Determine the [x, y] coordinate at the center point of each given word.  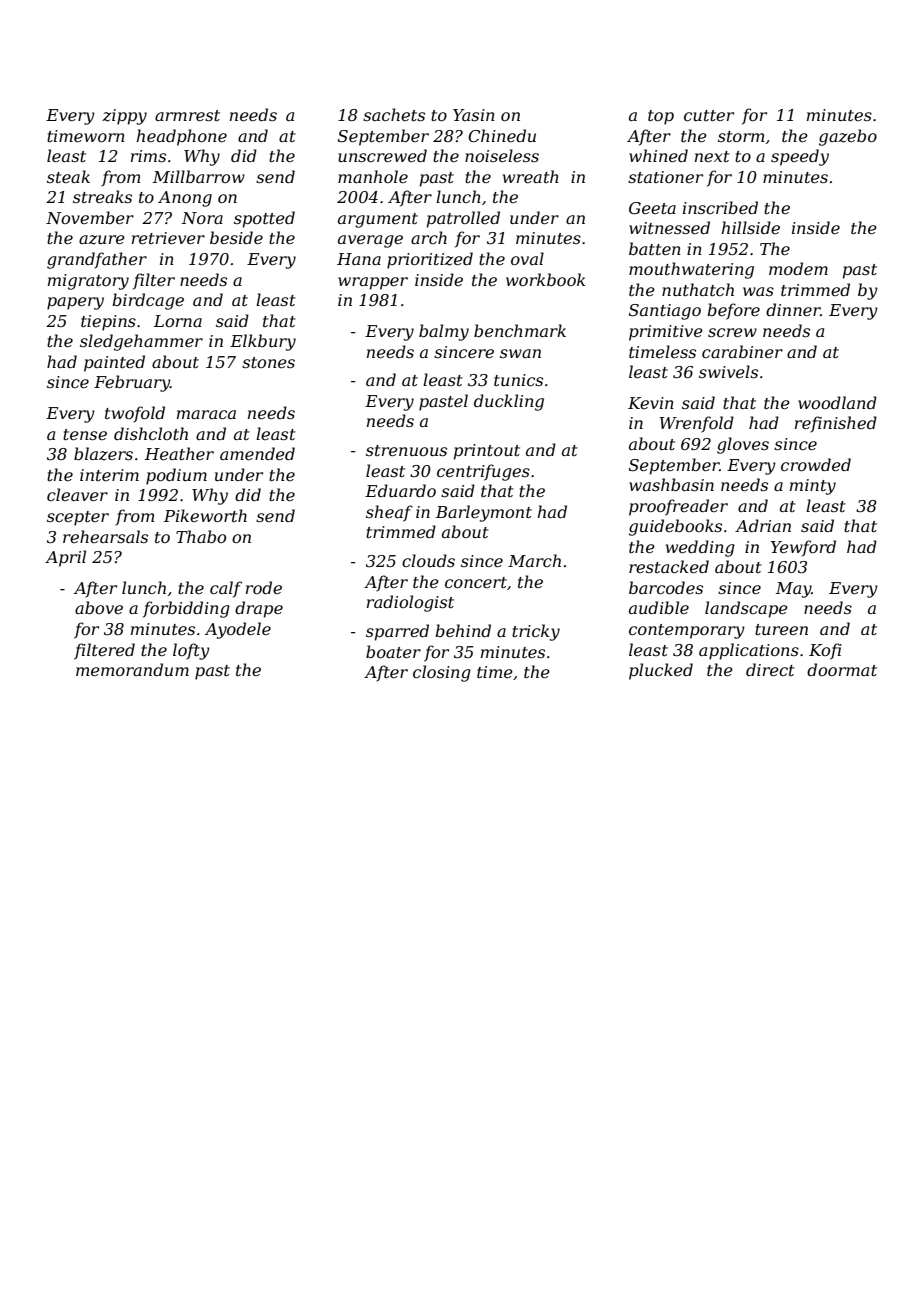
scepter [78, 518]
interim [109, 475]
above [99, 607]
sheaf [389, 513]
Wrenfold [697, 424]
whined [658, 155]
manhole [373, 176]
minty [813, 487]
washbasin [671, 484]
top [661, 117]
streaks [102, 196]
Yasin [474, 115]
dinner [793, 309]
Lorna [178, 321]
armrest [187, 115]
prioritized [430, 260]
